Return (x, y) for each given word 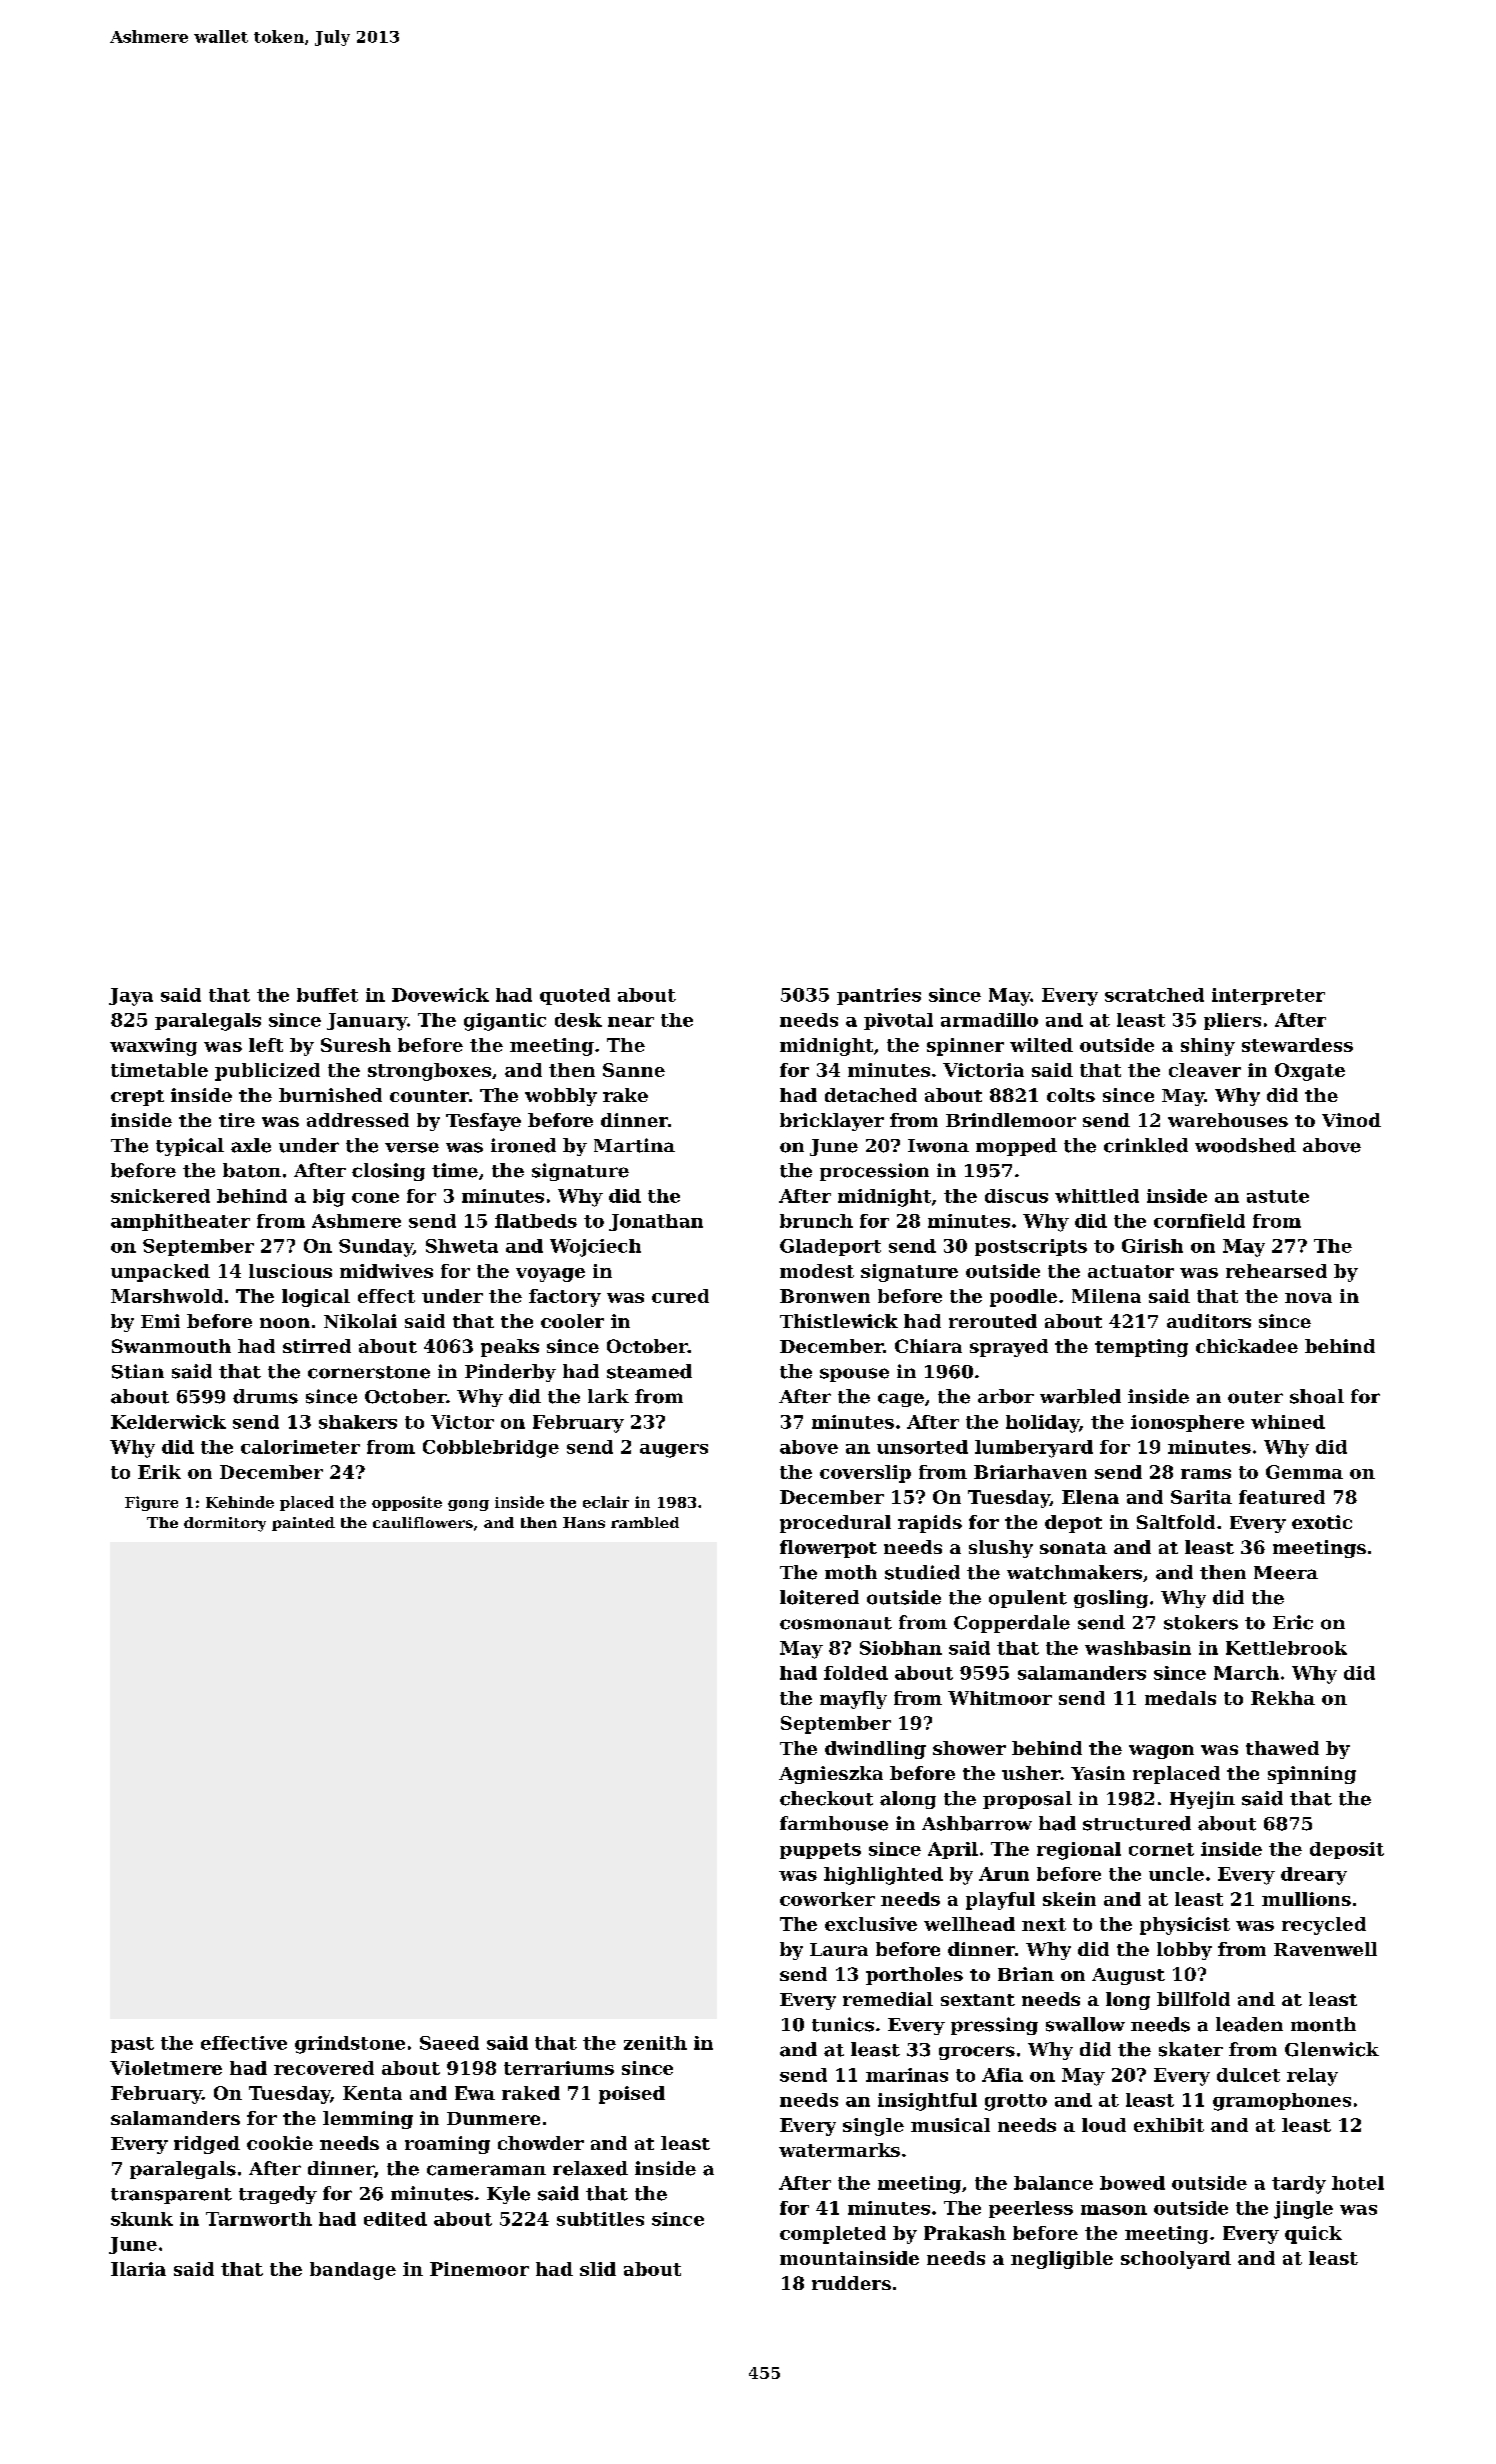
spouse (854, 1375)
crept (137, 1098)
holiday (1042, 1424)
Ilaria (138, 2269)
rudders (851, 2283)
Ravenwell (1325, 1949)
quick (1313, 2235)
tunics (843, 2024)
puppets (820, 1851)
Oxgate (1310, 1072)
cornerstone (369, 1372)
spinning (1312, 1775)
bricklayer (832, 1122)
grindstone (350, 2045)
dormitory (225, 1524)
